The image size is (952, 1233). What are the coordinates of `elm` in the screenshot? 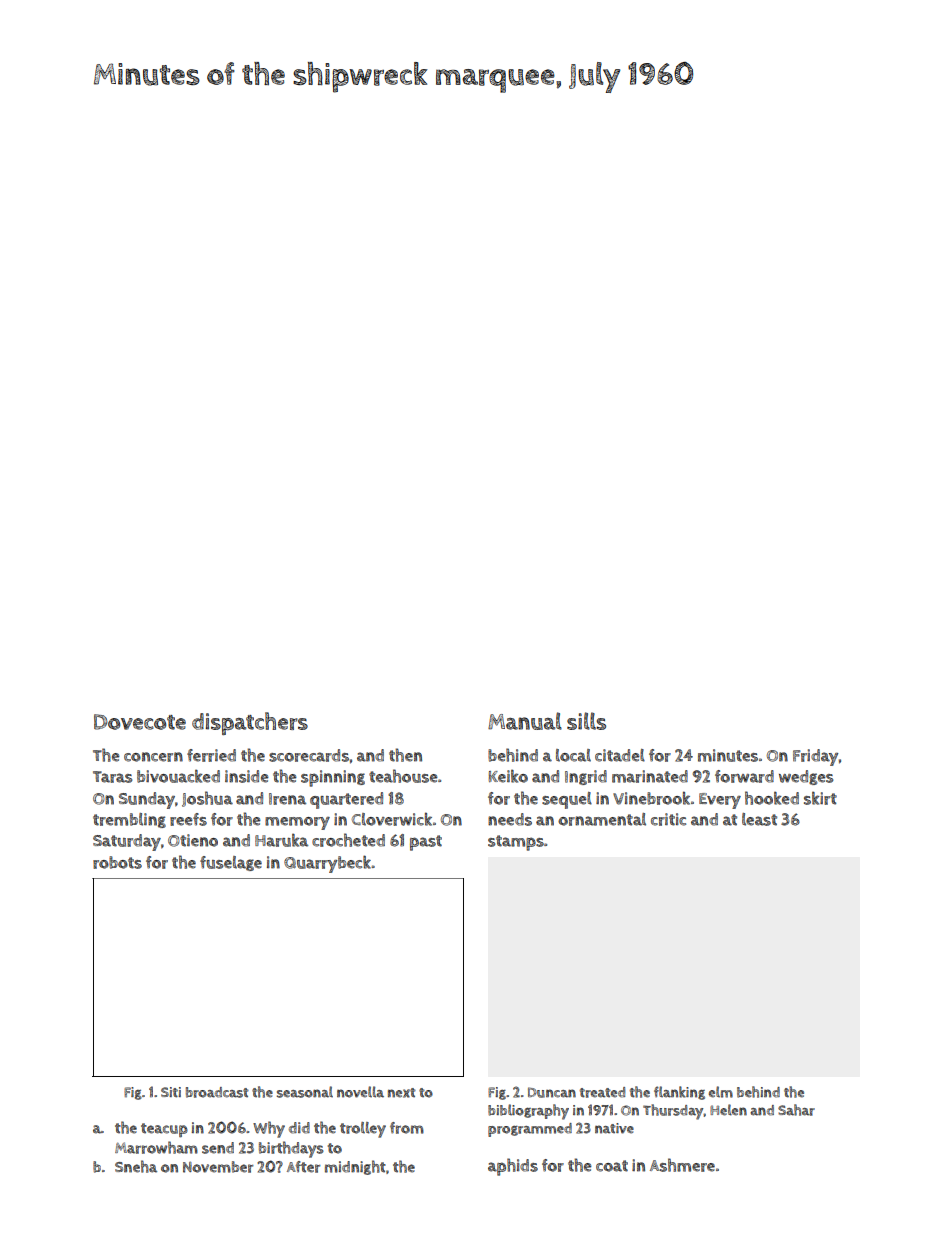 It's located at (721, 1092).
